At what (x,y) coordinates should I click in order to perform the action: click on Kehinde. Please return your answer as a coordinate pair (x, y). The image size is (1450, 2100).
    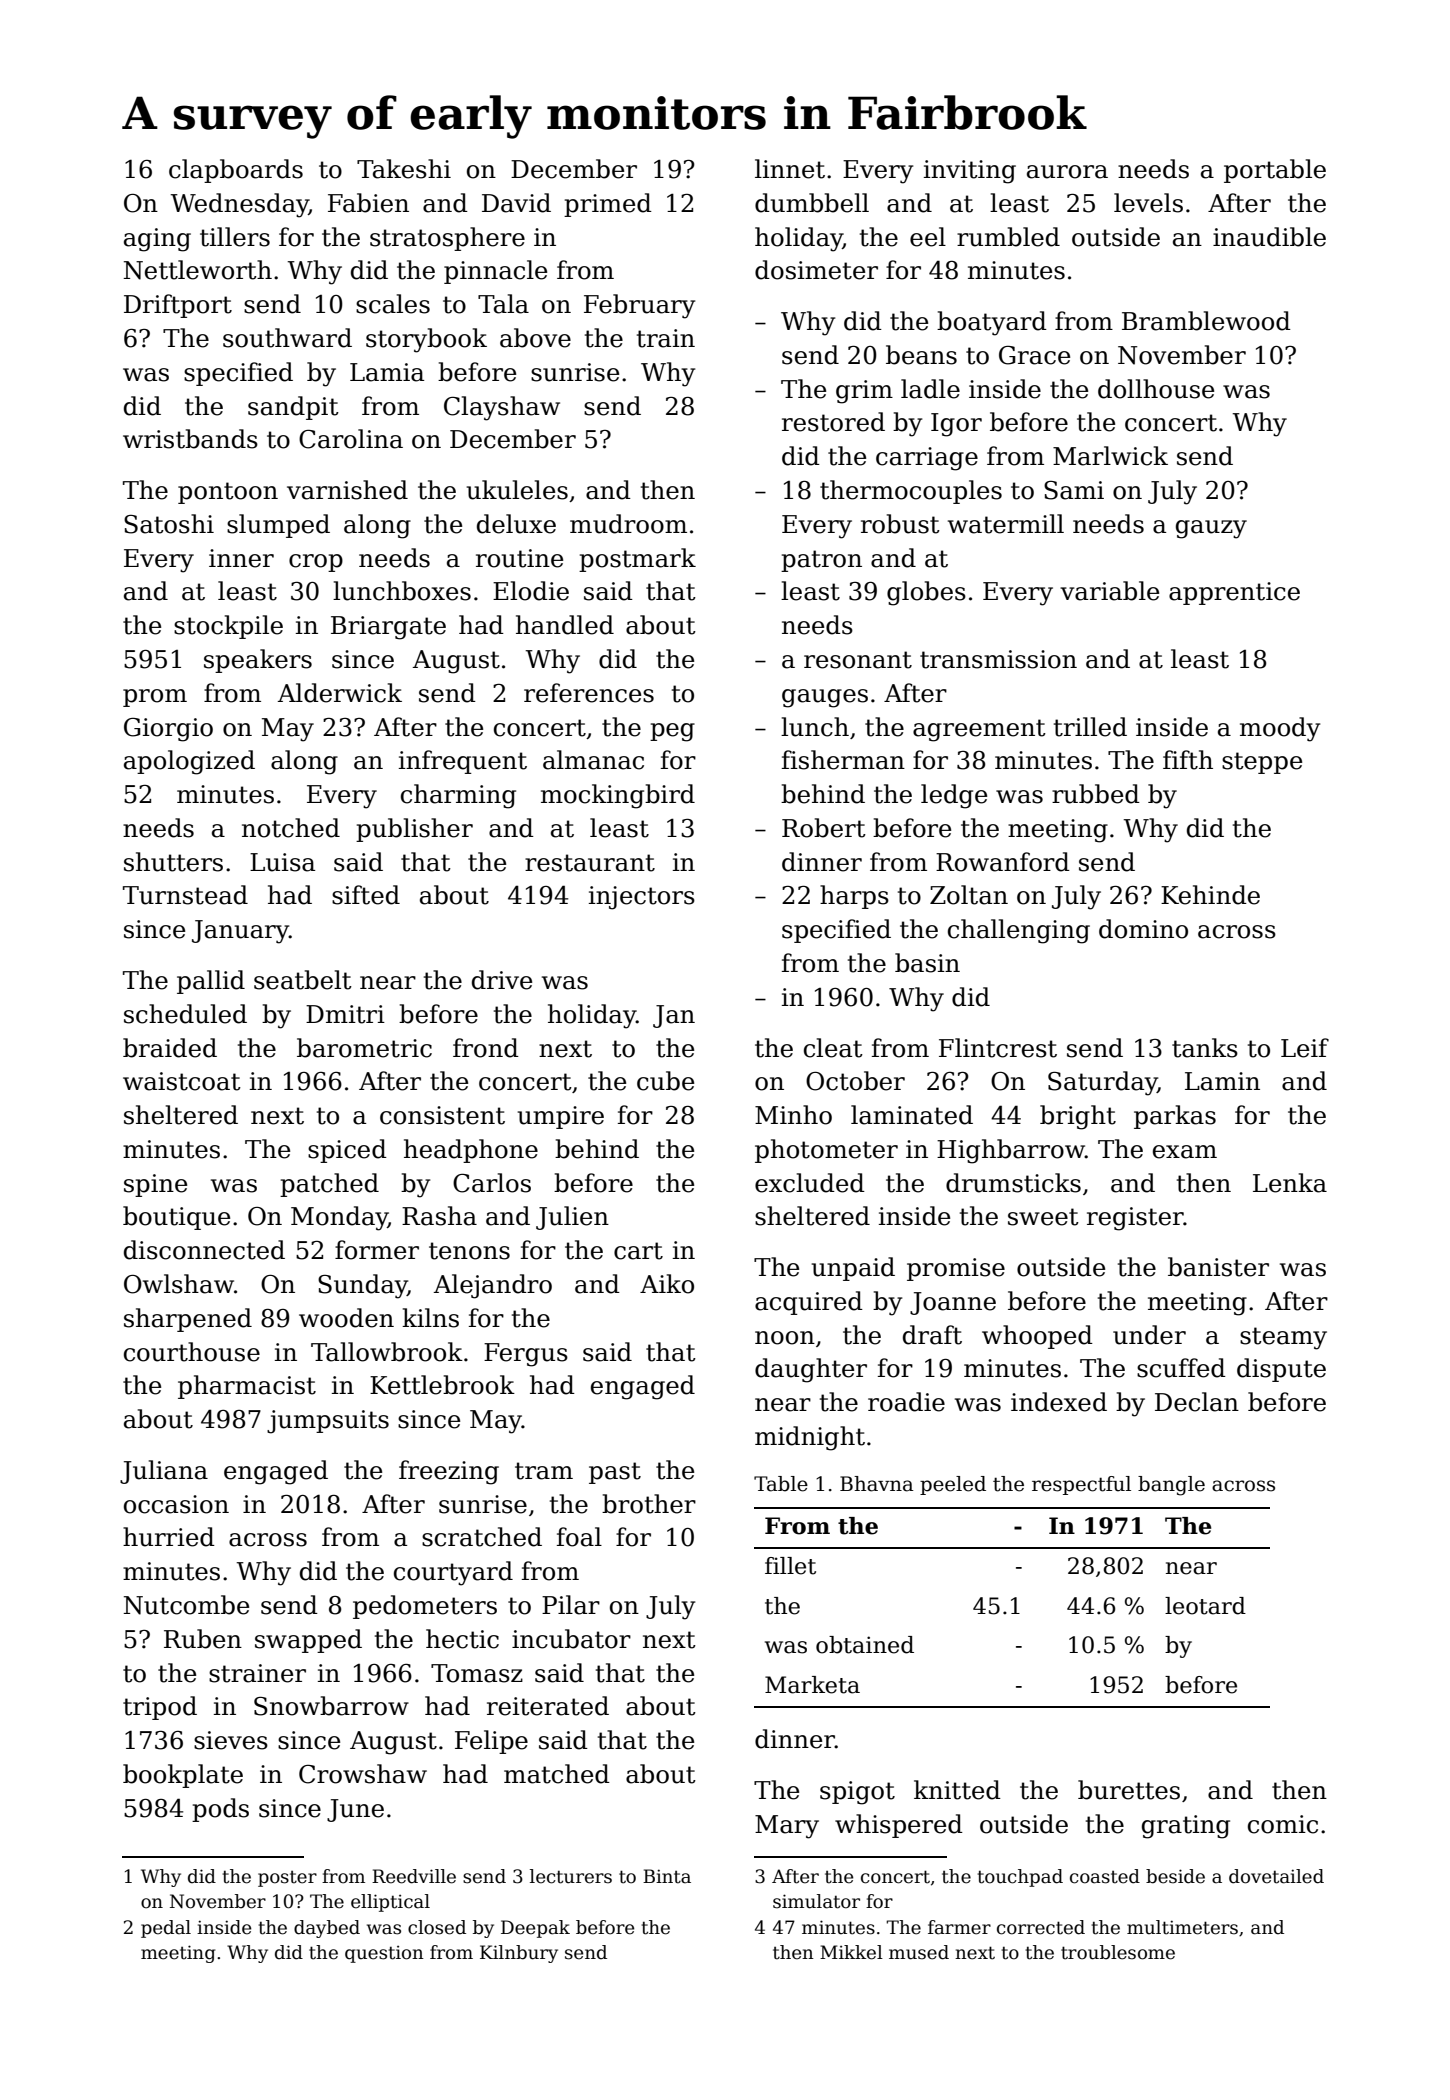
    Looking at the image, I should click on (1210, 895).
